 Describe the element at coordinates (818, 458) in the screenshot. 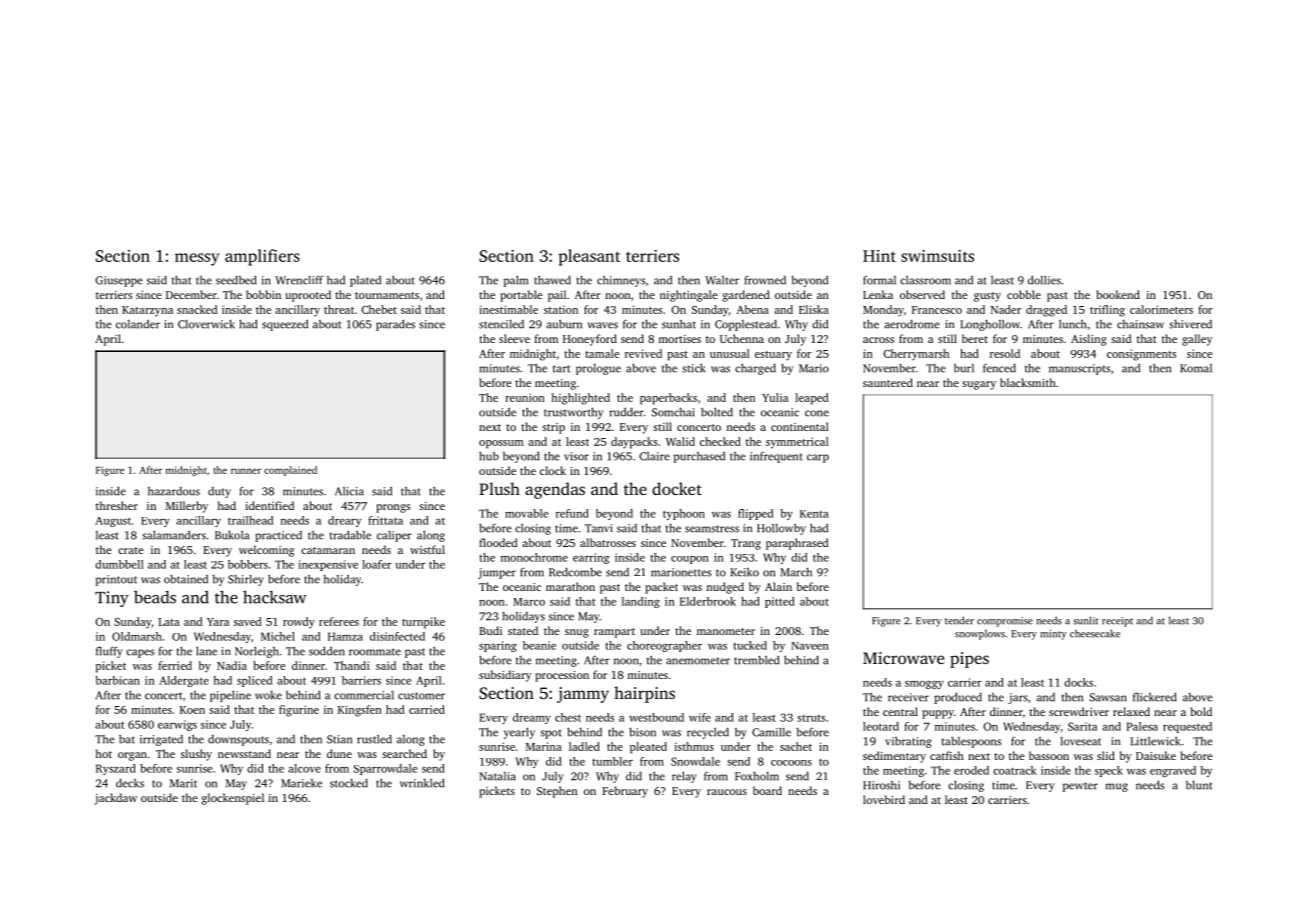

I see `carp` at that location.
